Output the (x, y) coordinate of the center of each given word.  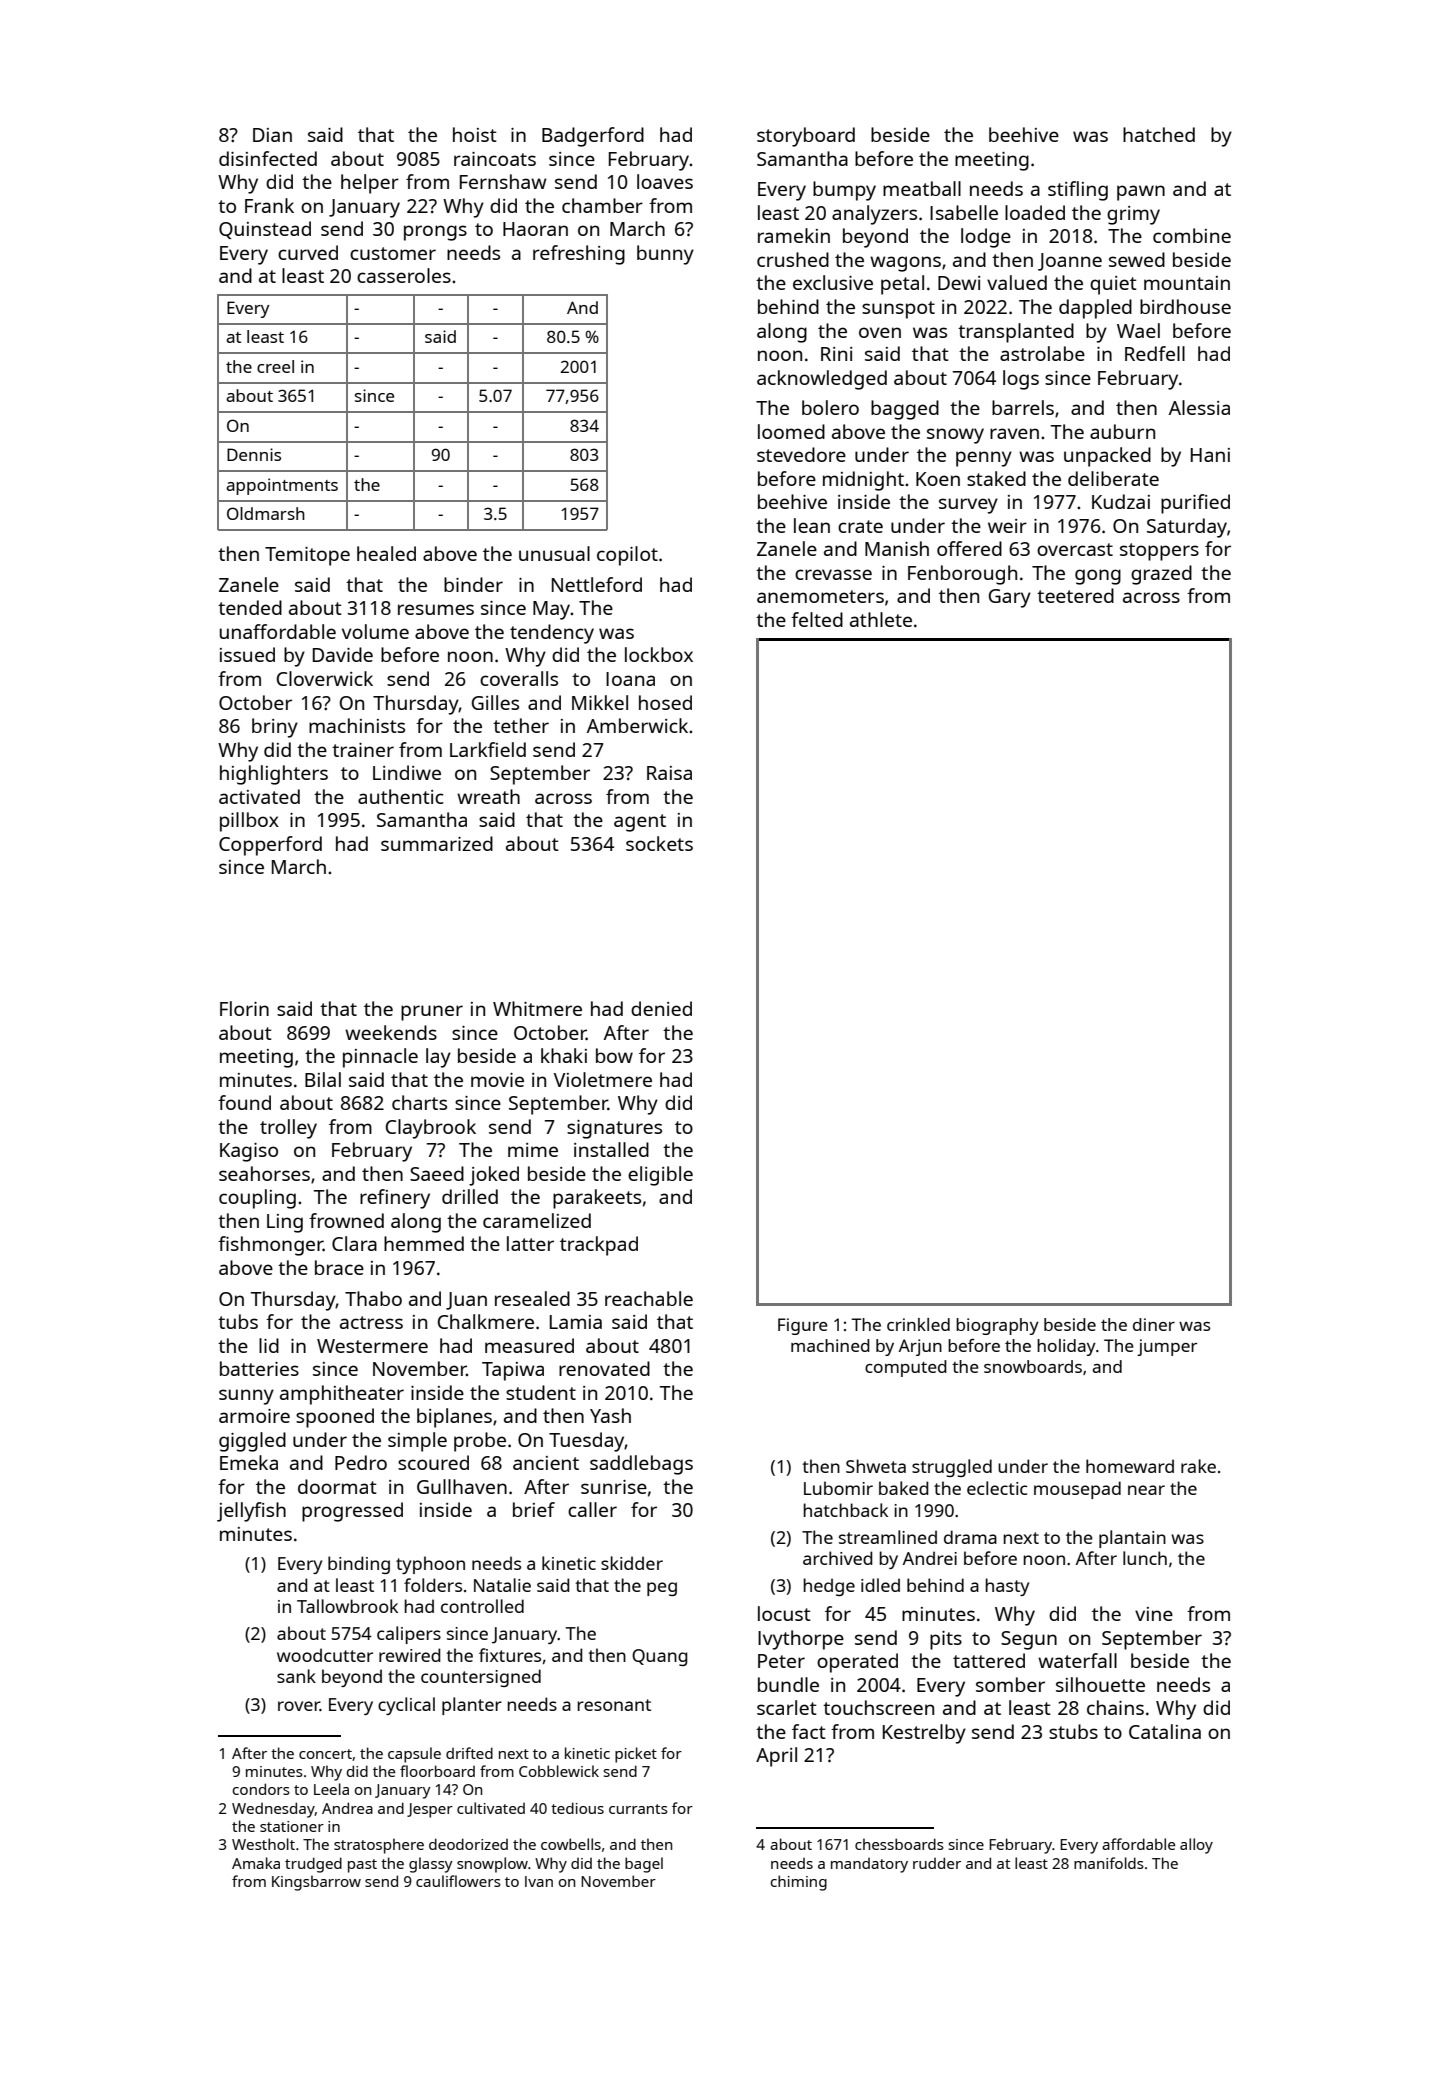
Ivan (539, 1881)
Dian (272, 135)
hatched (1159, 134)
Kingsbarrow (316, 1883)
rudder (937, 1863)
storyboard (806, 137)
